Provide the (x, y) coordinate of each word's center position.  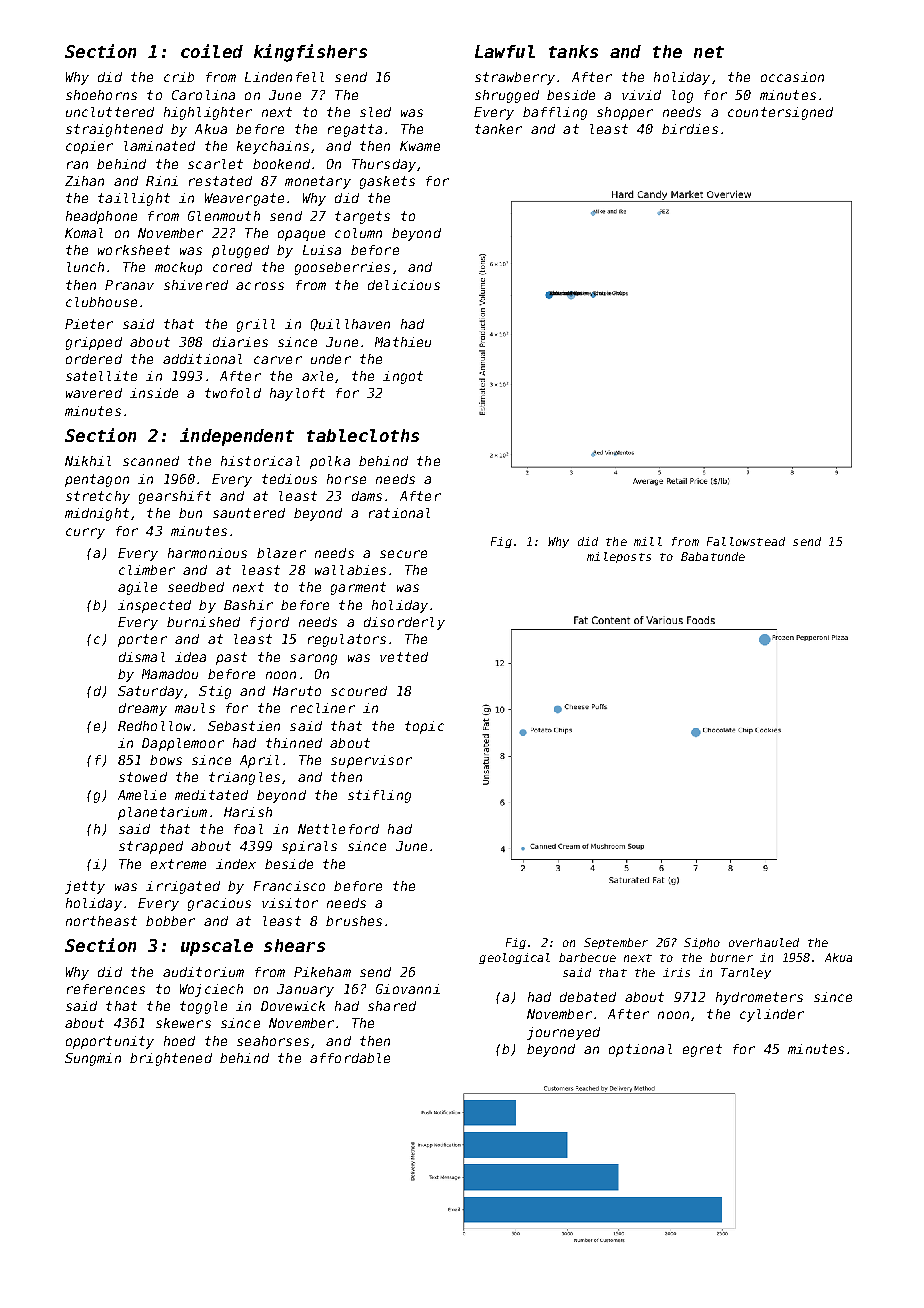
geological (514, 958)
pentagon (97, 480)
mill (648, 541)
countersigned (780, 113)
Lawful (505, 51)
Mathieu (403, 342)
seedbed (196, 587)
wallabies (350, 570)
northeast (101, 921)
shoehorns (101, 95)
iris (676, 972)
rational (399, 513)
